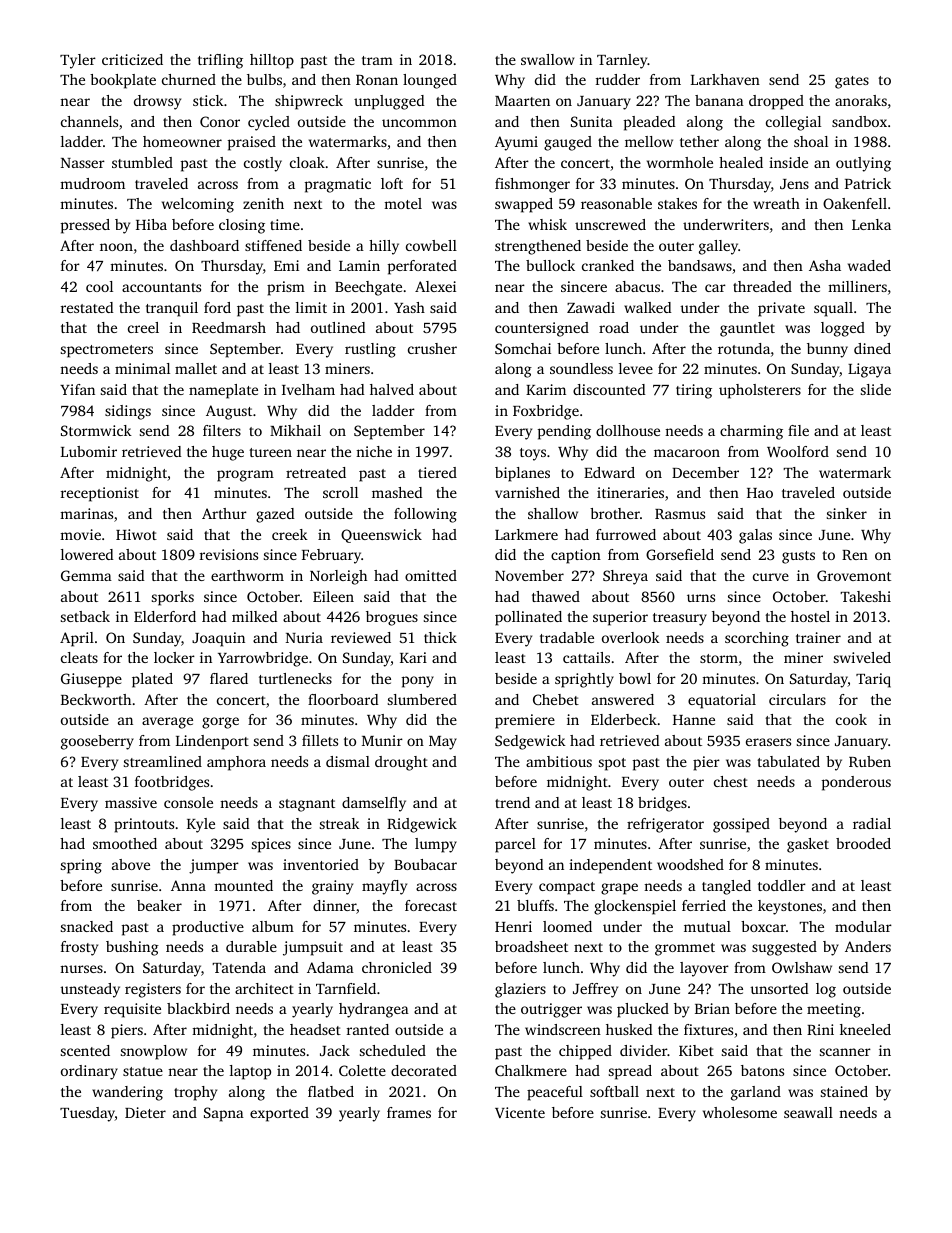 This screenshot has height=1233, width=952. What do you see at coordinates (77, 639) in the screenshot?
I see `April` at bounding box center [77, 639].
